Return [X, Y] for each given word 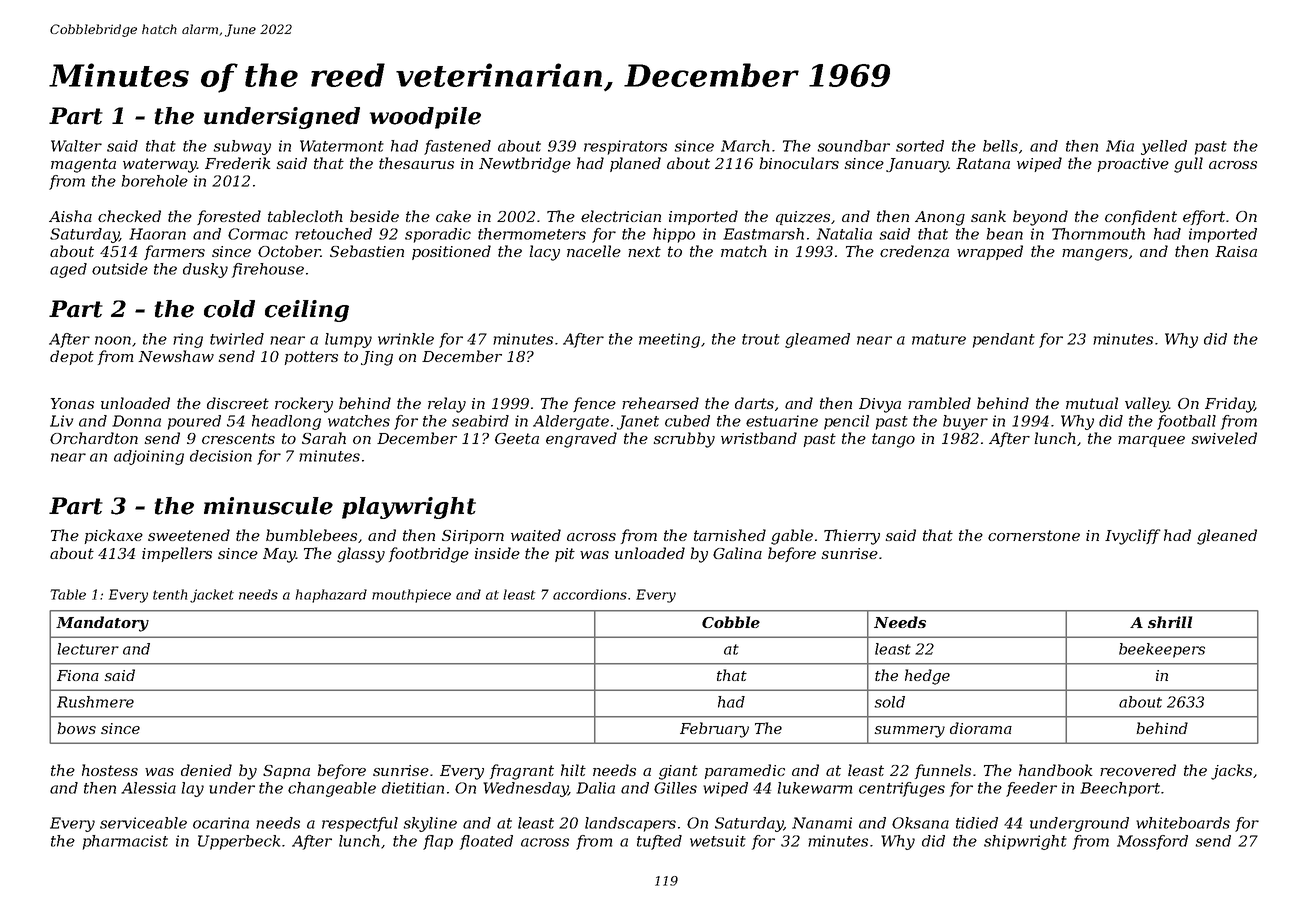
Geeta [517, 438]
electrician [621, 216]
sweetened [189, 535]
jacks [1231, 772]
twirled [237, 339]
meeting [669, 340]
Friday [1229, 405]
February [714, 730]
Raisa [1236, 251]
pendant [1004, 340]
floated [486, 842]
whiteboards [1183, 823]
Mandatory [102, 624]
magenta [83, 165]
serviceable [143, 823]
